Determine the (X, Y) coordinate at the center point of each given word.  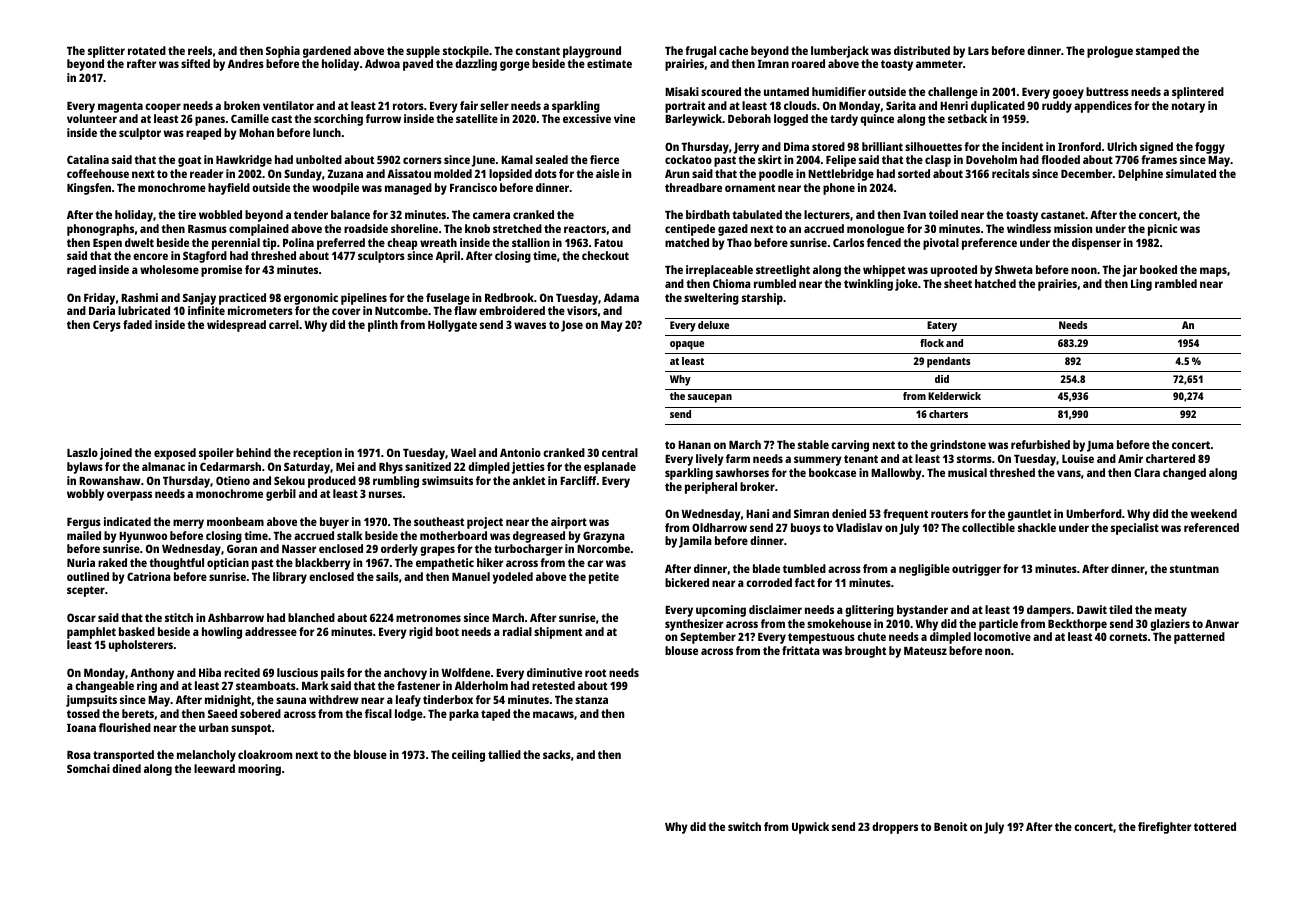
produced (332, 482)
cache (733, 50)
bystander (922, 611)
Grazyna (604, 537)
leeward (214, 768)
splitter (106, 52)
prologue (1110, 52)
